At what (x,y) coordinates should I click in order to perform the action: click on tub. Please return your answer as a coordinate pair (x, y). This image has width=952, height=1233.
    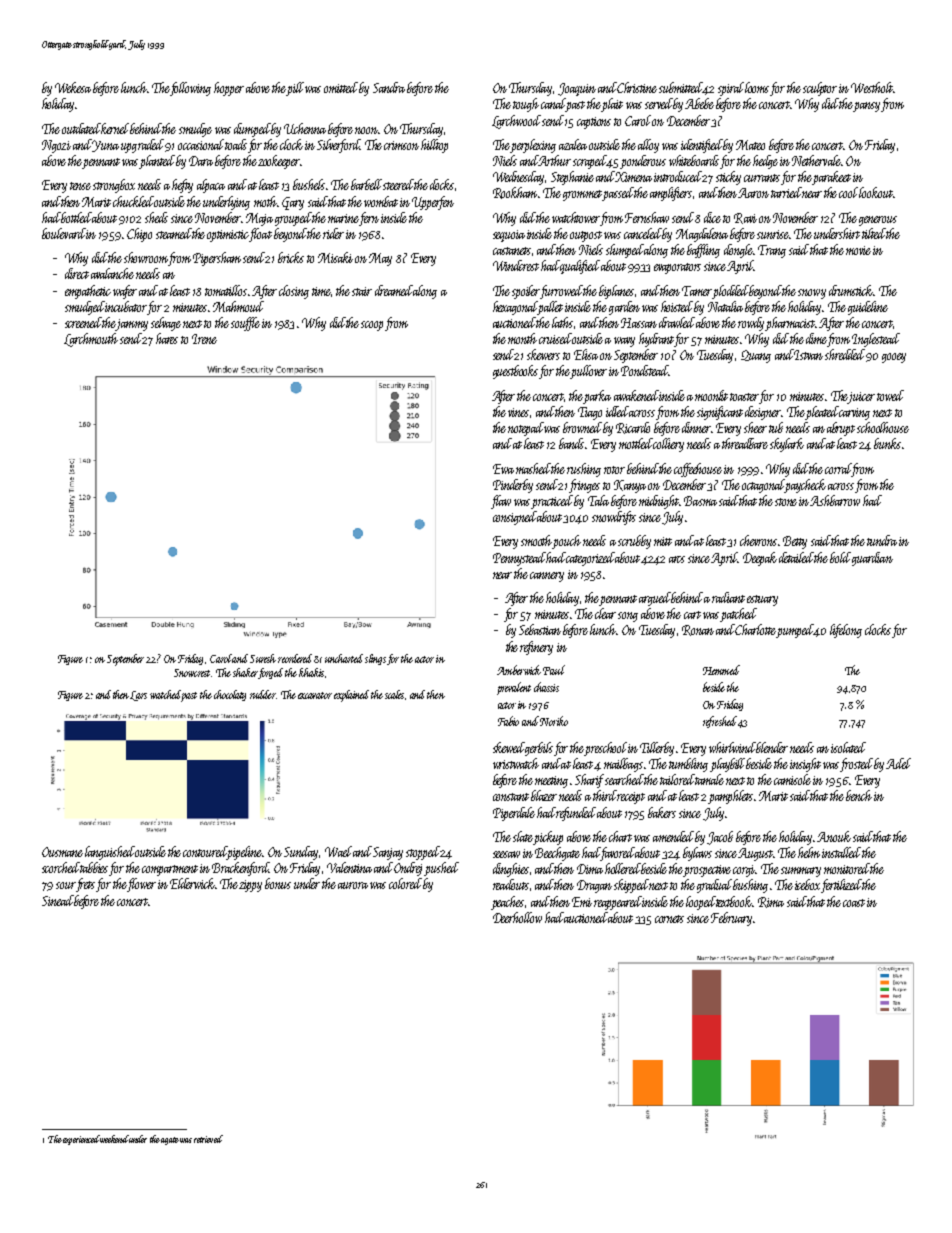
    Looking at the image, I should click on (776, 427).
